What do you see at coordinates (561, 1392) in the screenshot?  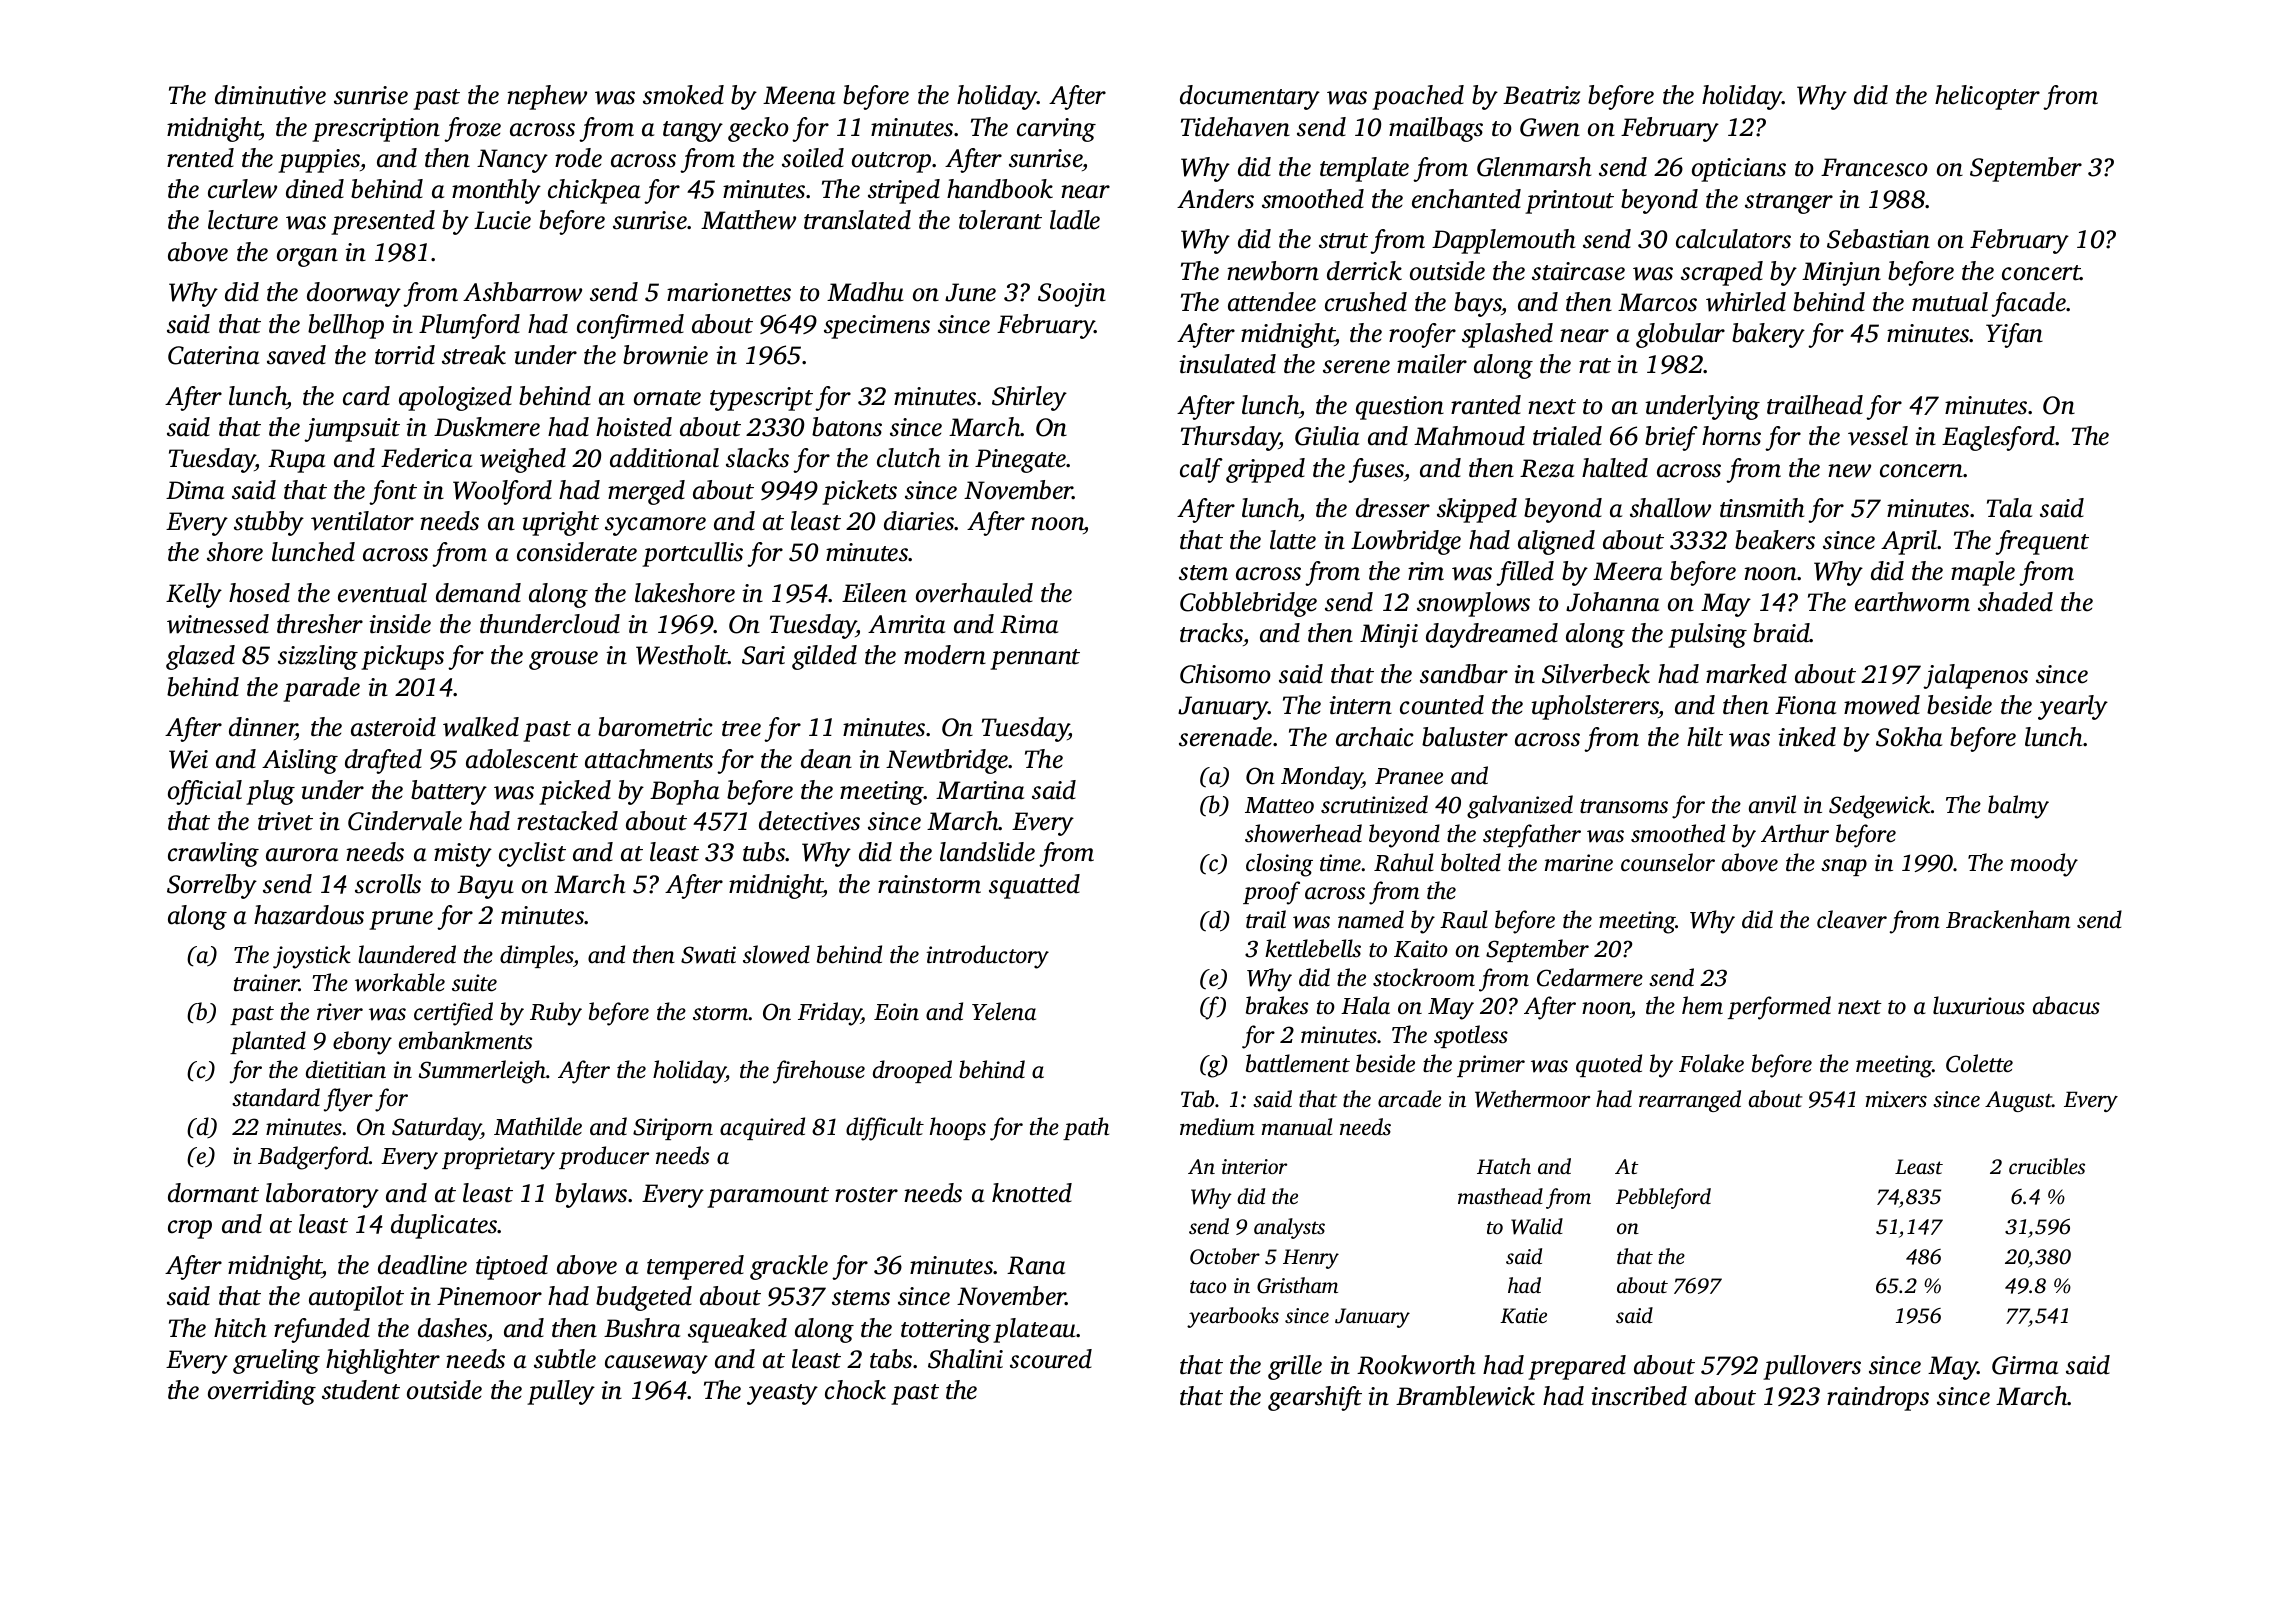 I see `pulley` at bounding box center [561, 1392].
